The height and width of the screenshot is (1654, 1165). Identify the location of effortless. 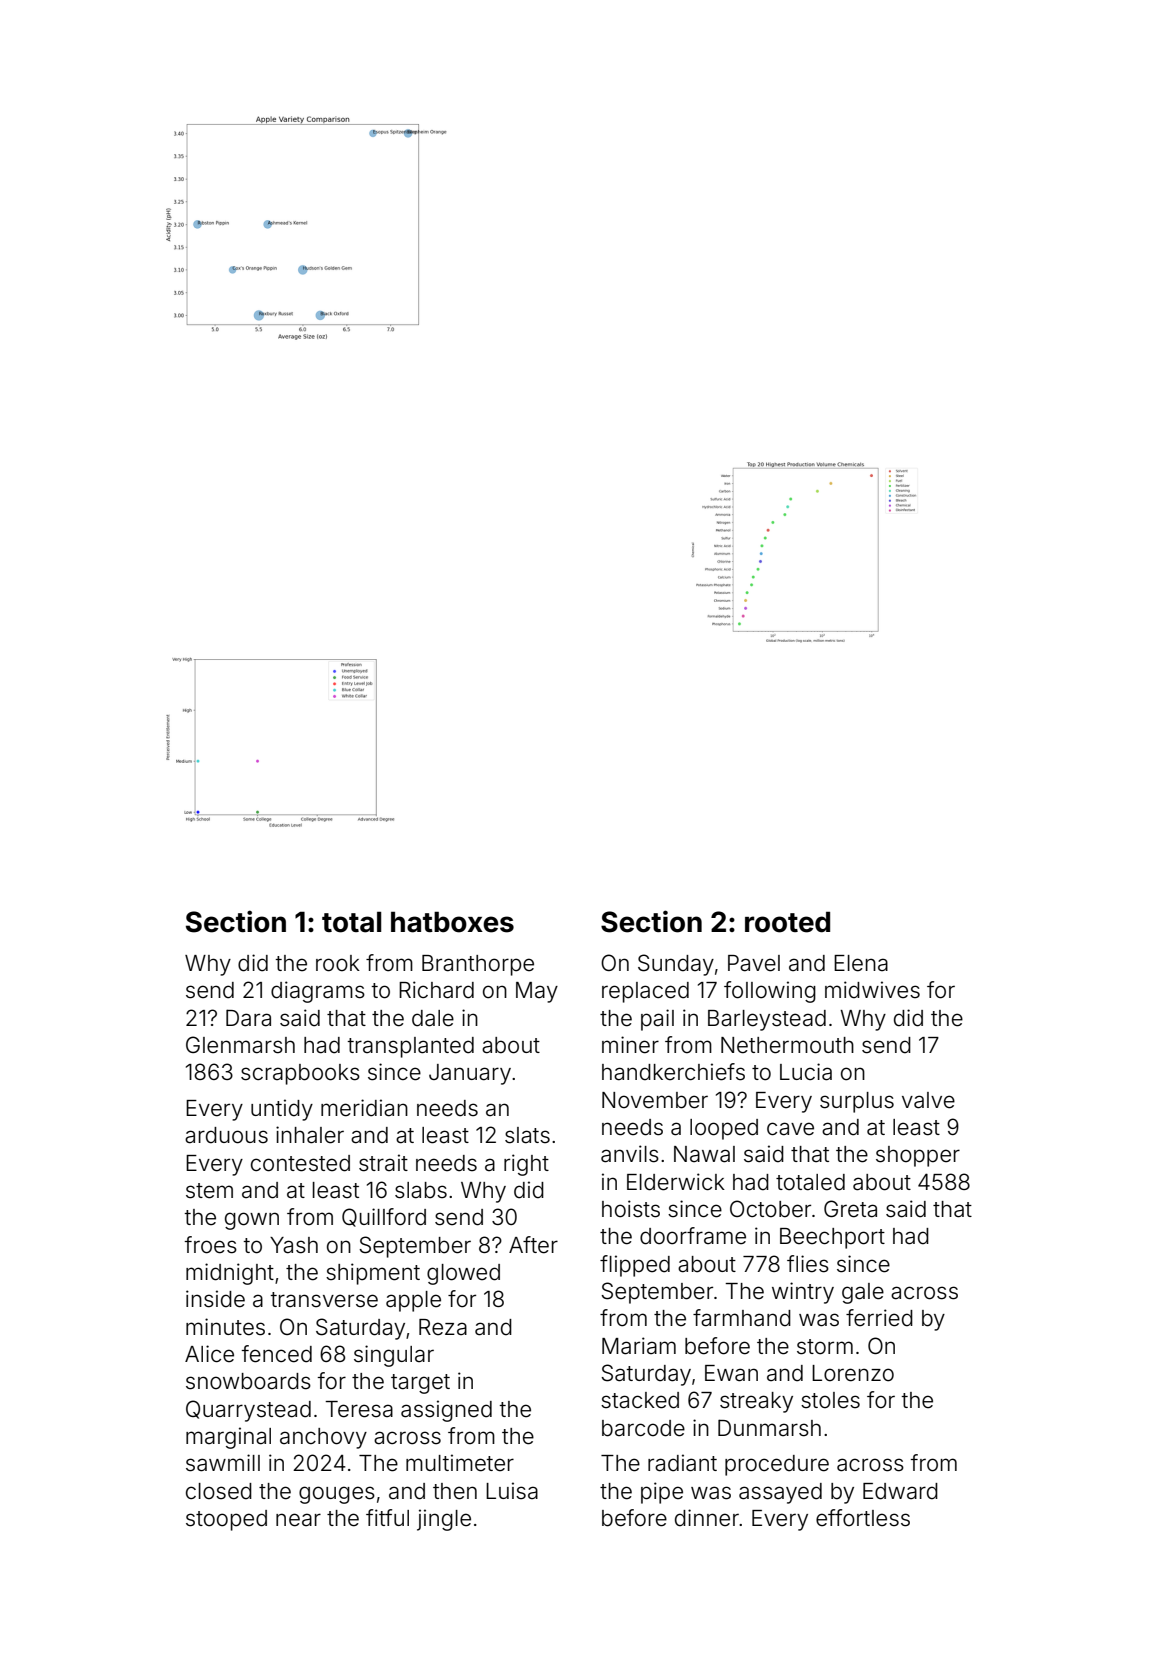
(863, 1518).
